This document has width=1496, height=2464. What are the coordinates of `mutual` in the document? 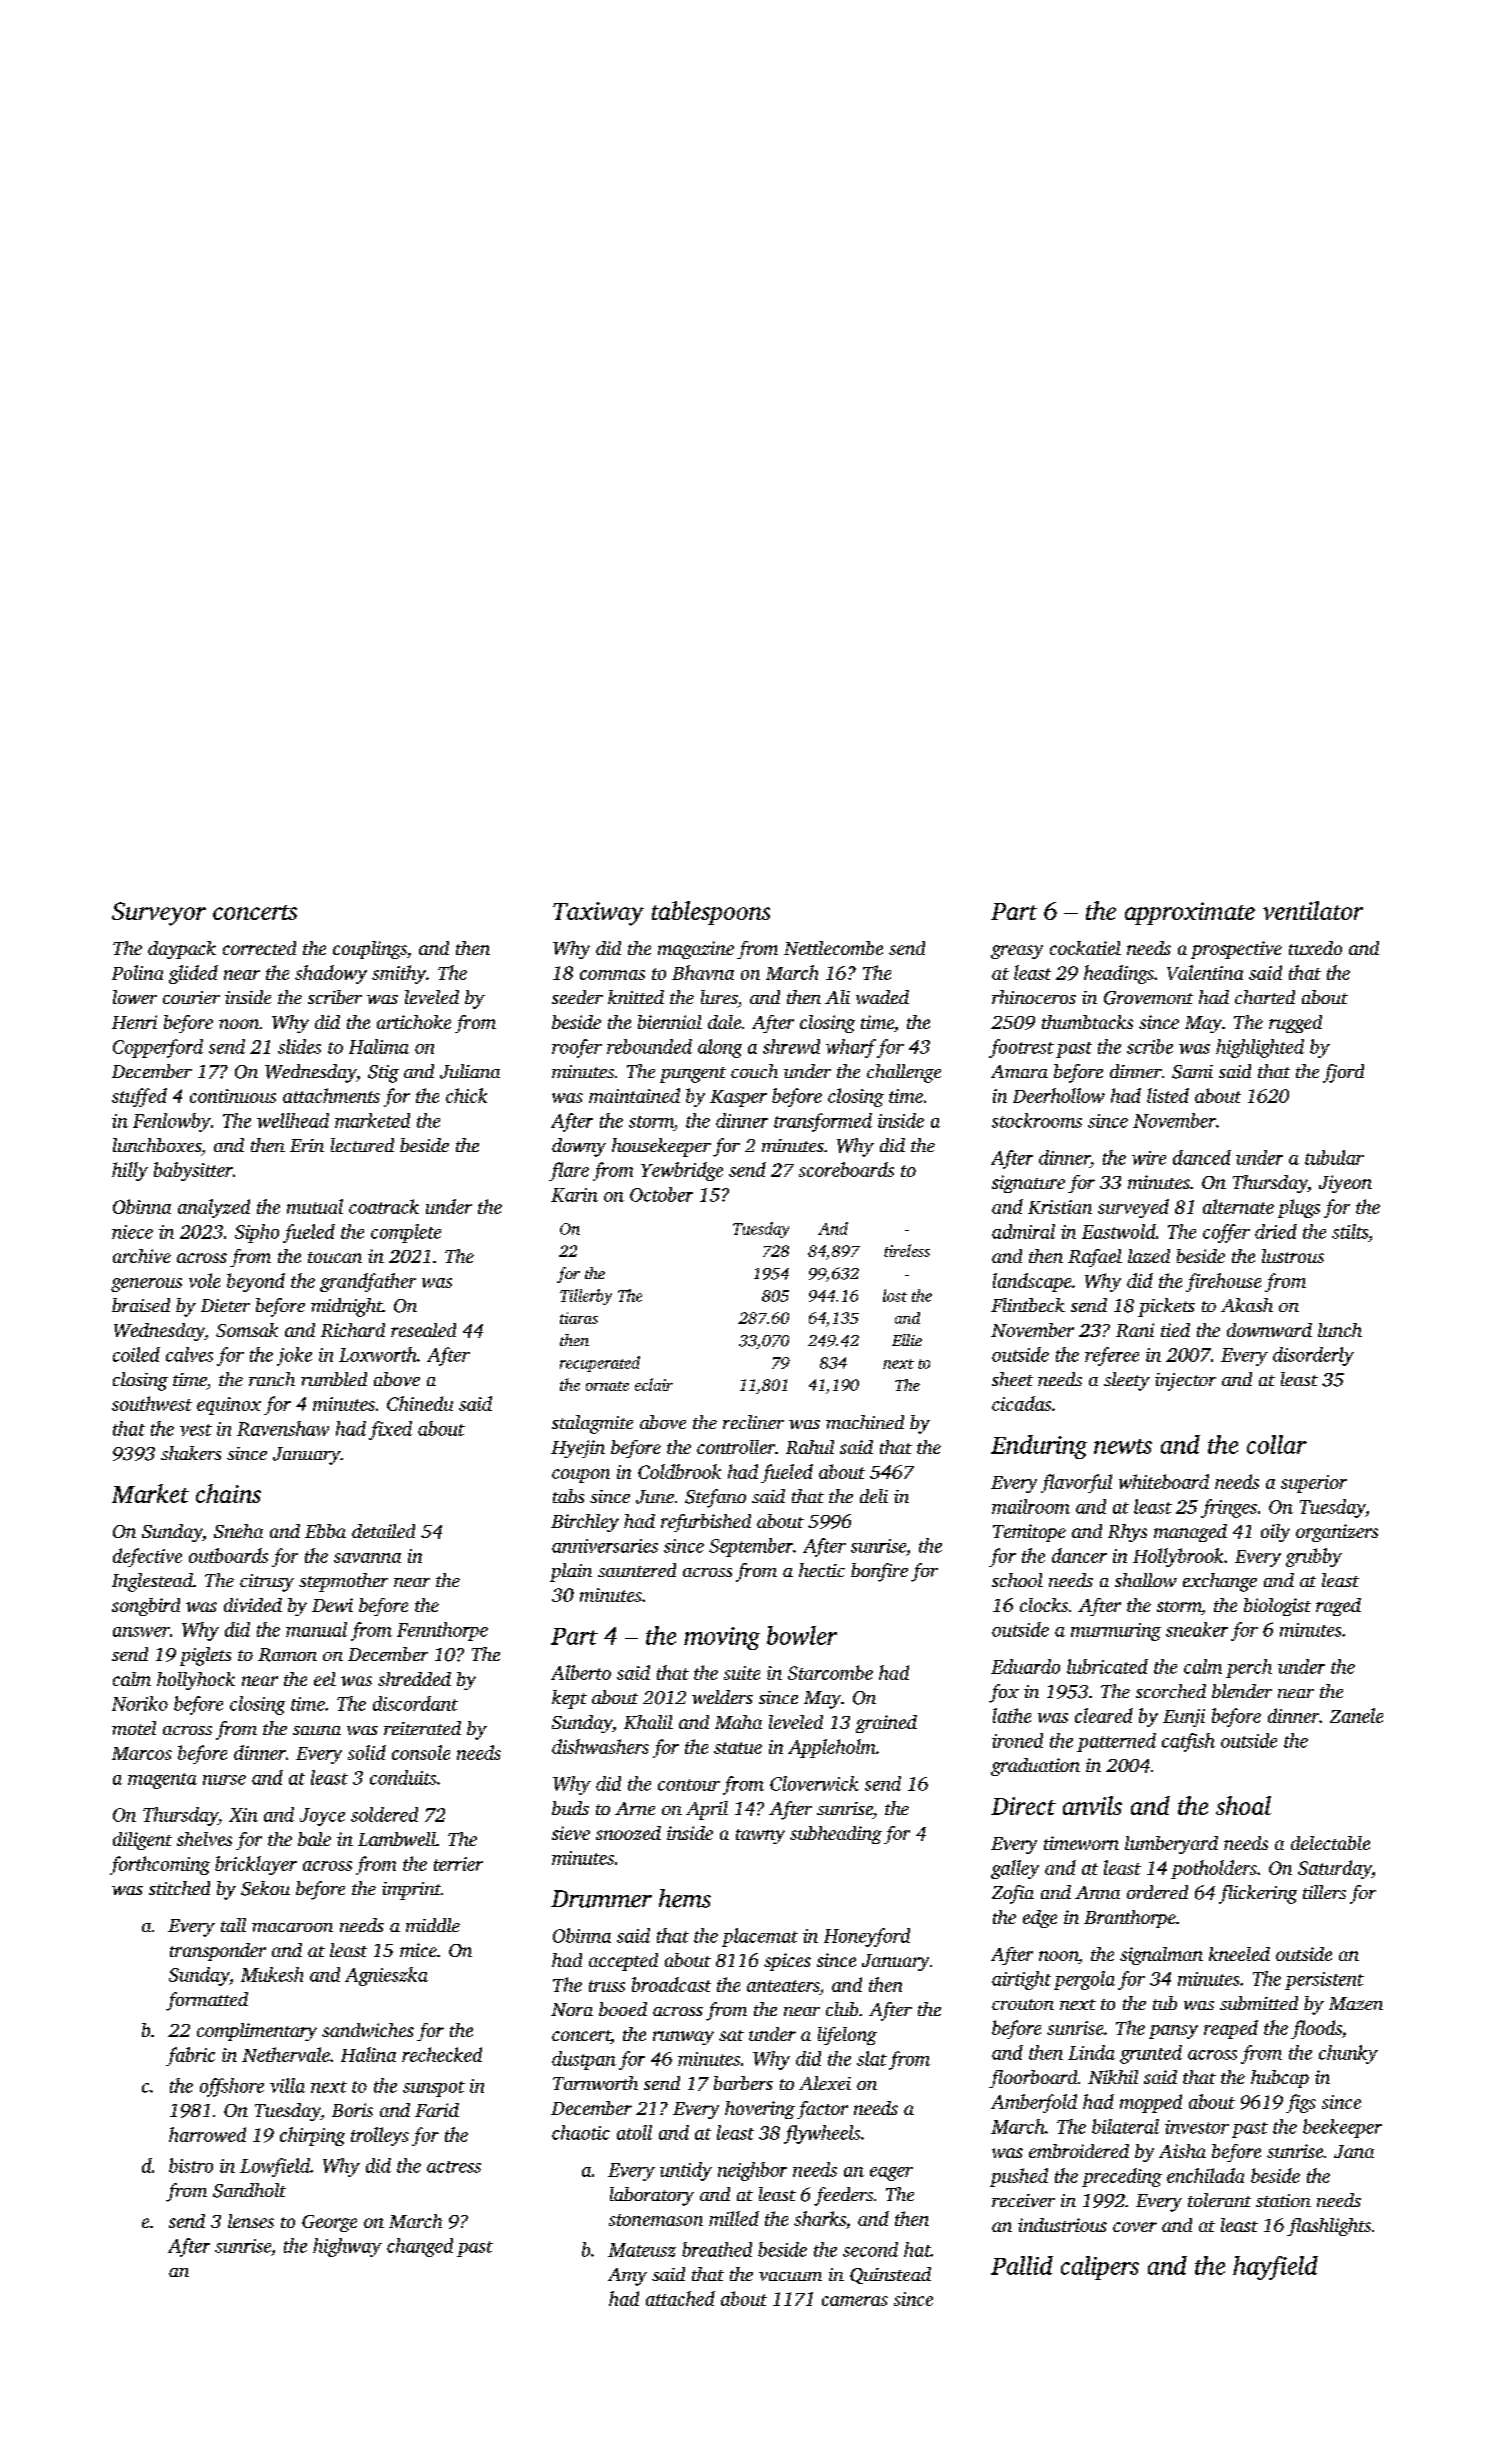 It's located at (315, 1206).
